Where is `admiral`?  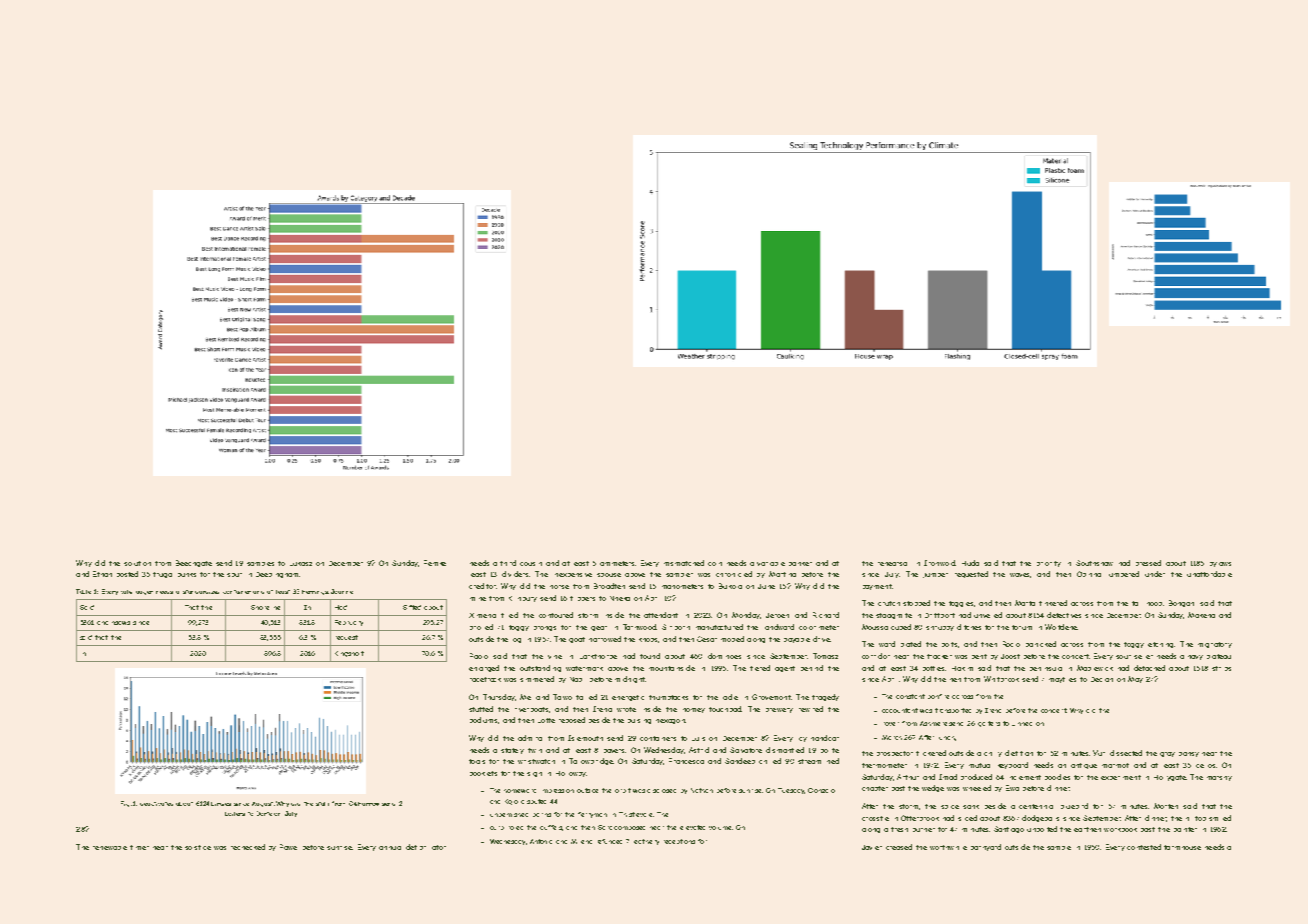
admiral is located at coordinates (530, 738).
